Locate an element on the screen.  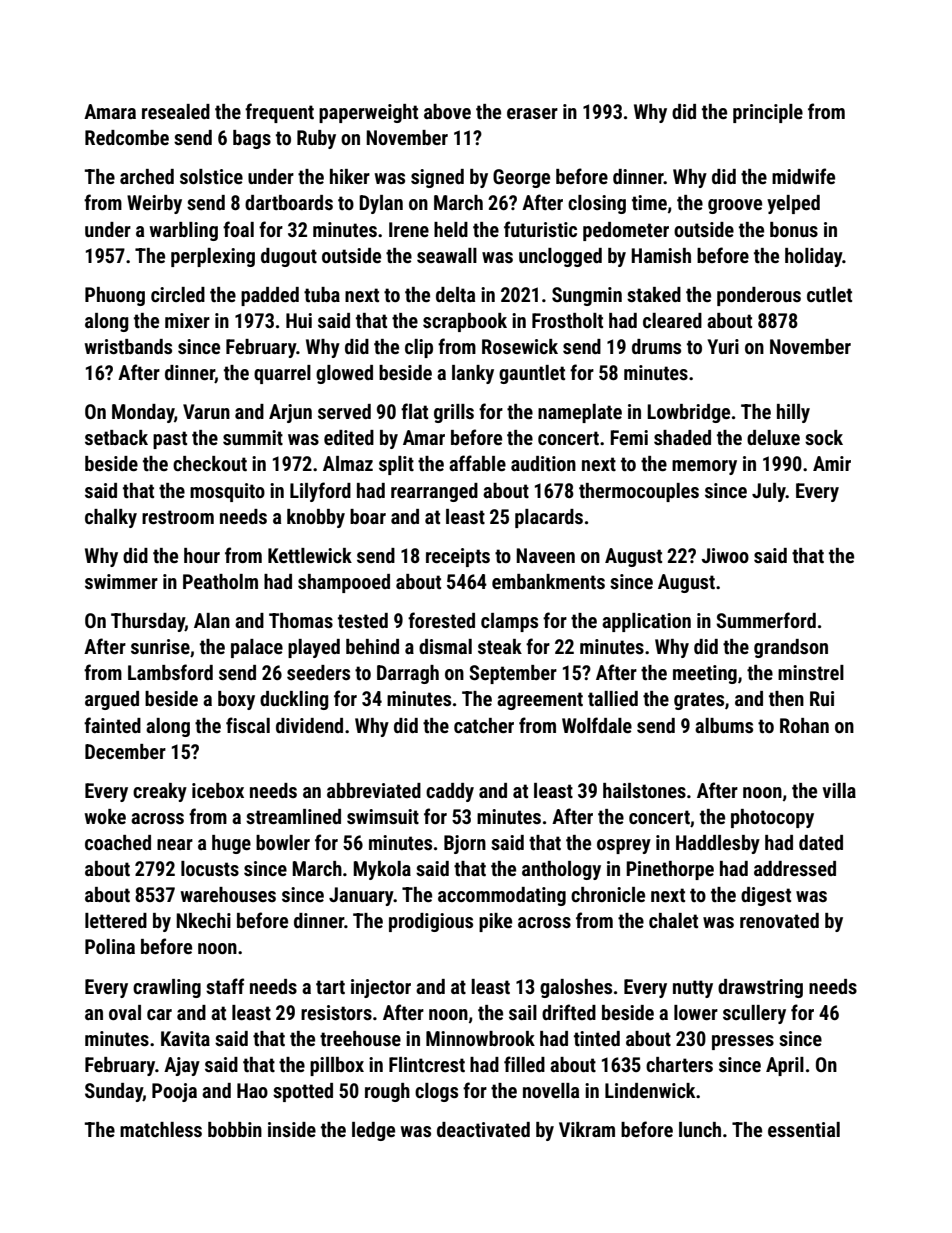
dismal is located at coordinates (445, 646).
